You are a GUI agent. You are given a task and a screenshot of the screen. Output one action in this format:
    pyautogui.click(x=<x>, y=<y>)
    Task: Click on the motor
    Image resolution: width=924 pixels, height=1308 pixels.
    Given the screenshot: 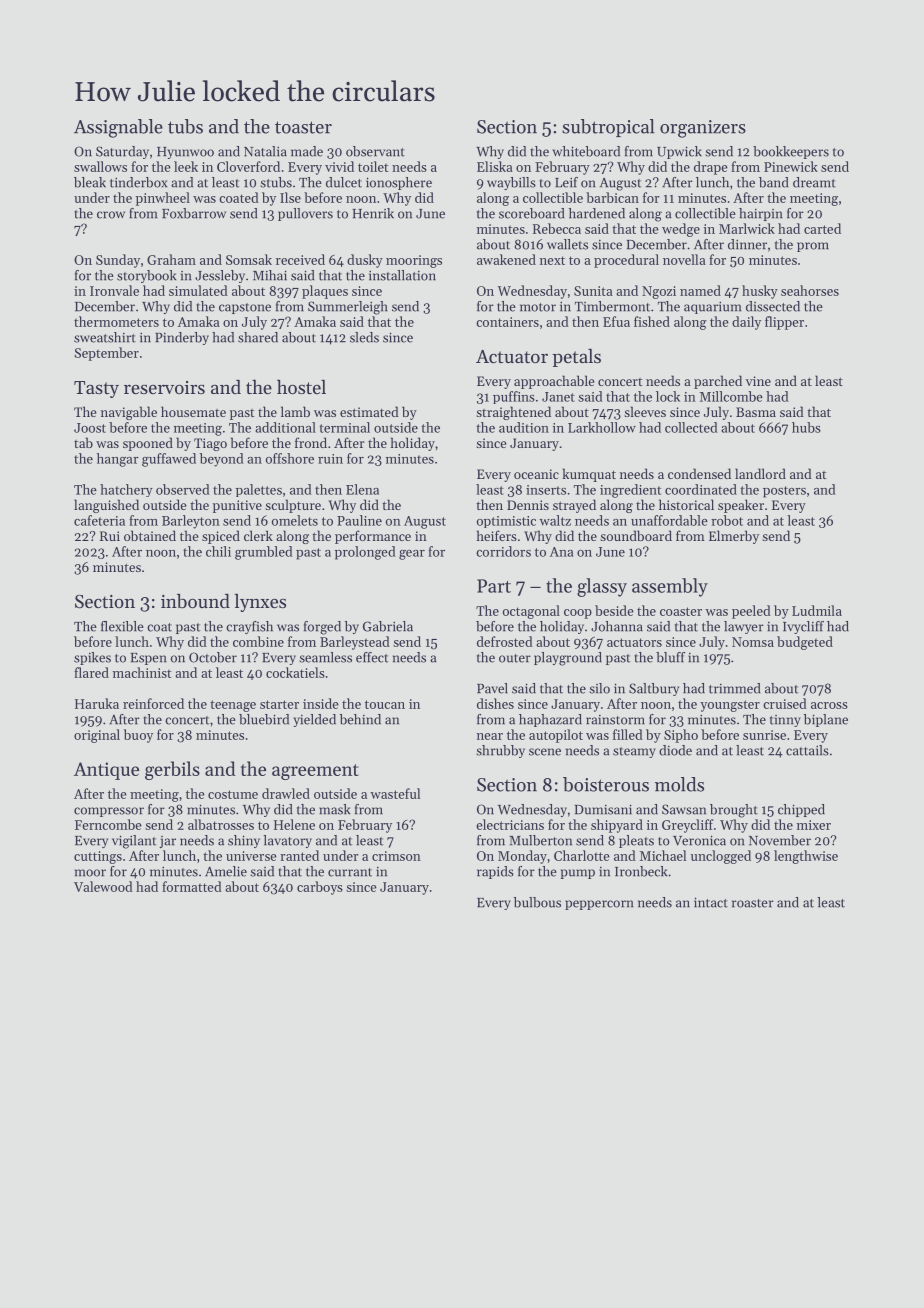 What is the action you would take?
    pyautogui.click(x=538, y=307)
